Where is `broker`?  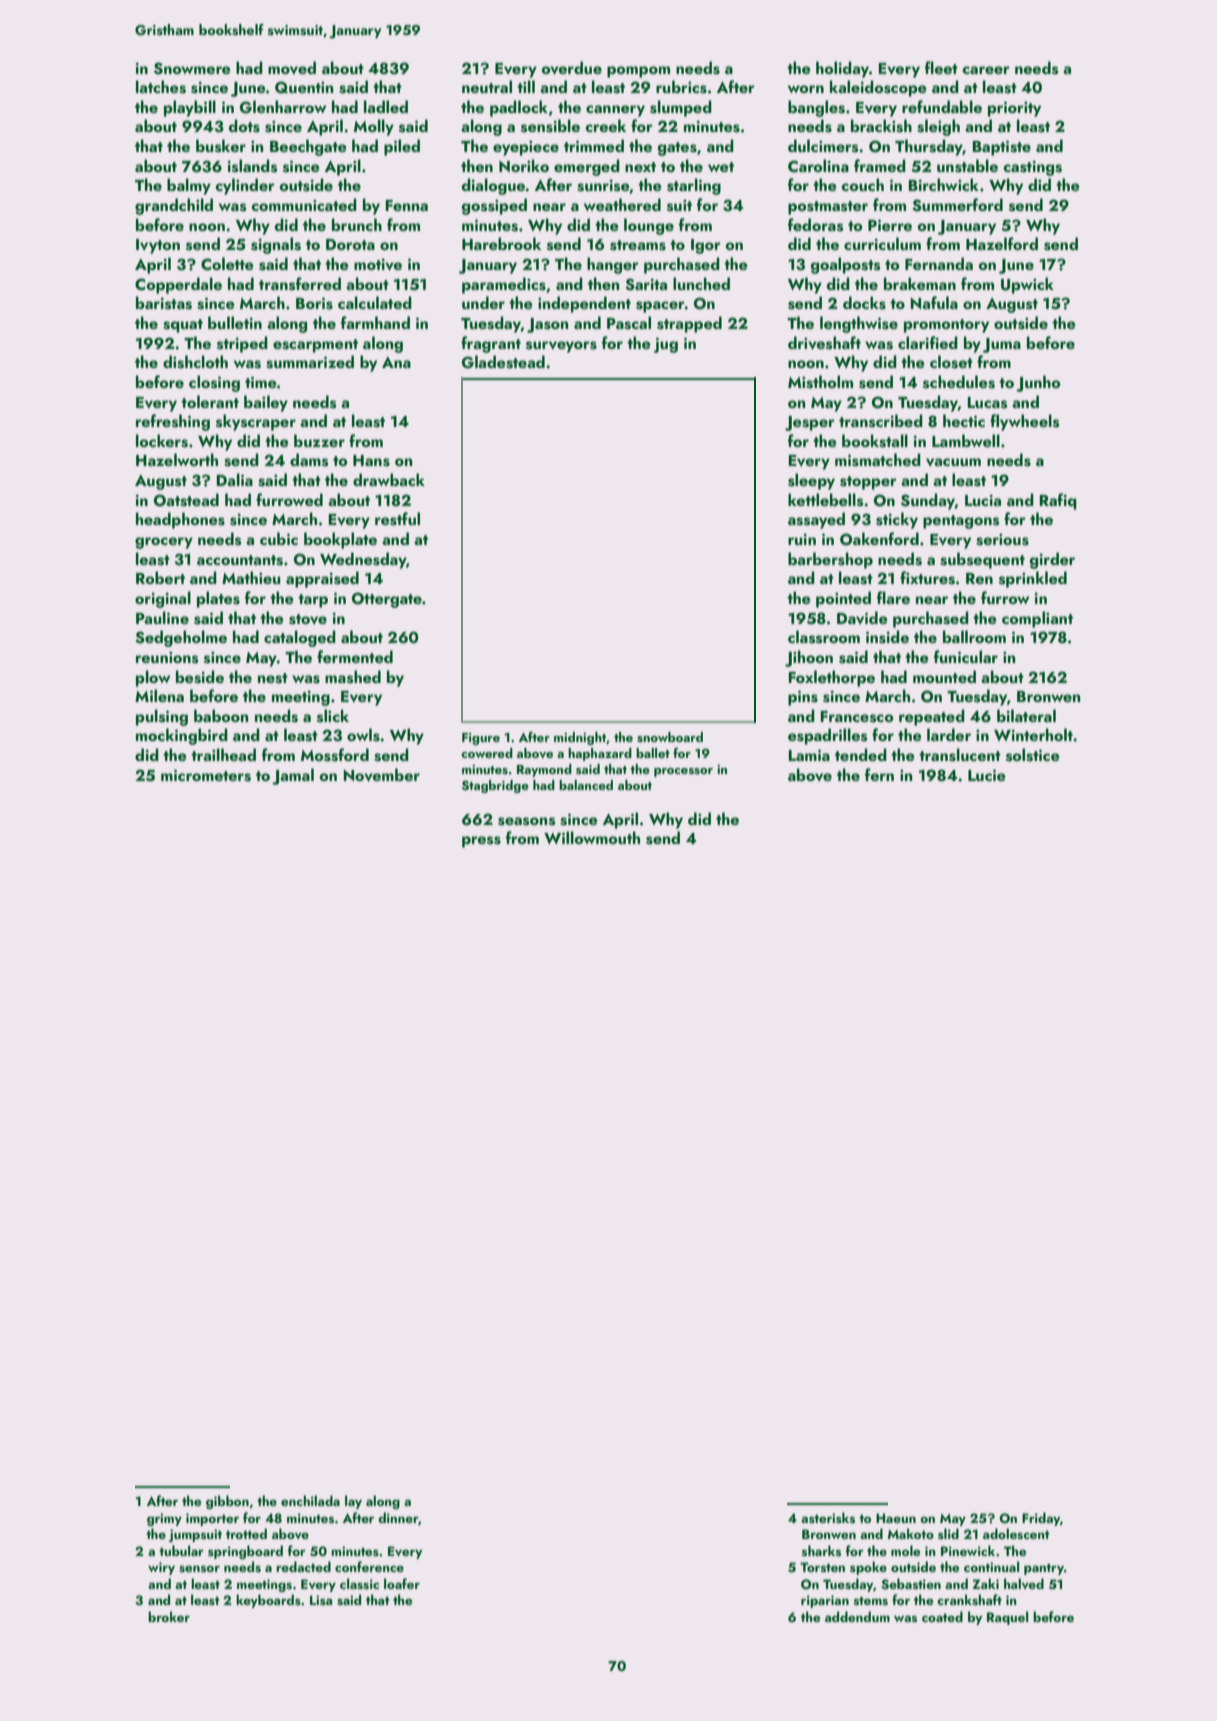
broker is located at coordinates (169, 1616).
